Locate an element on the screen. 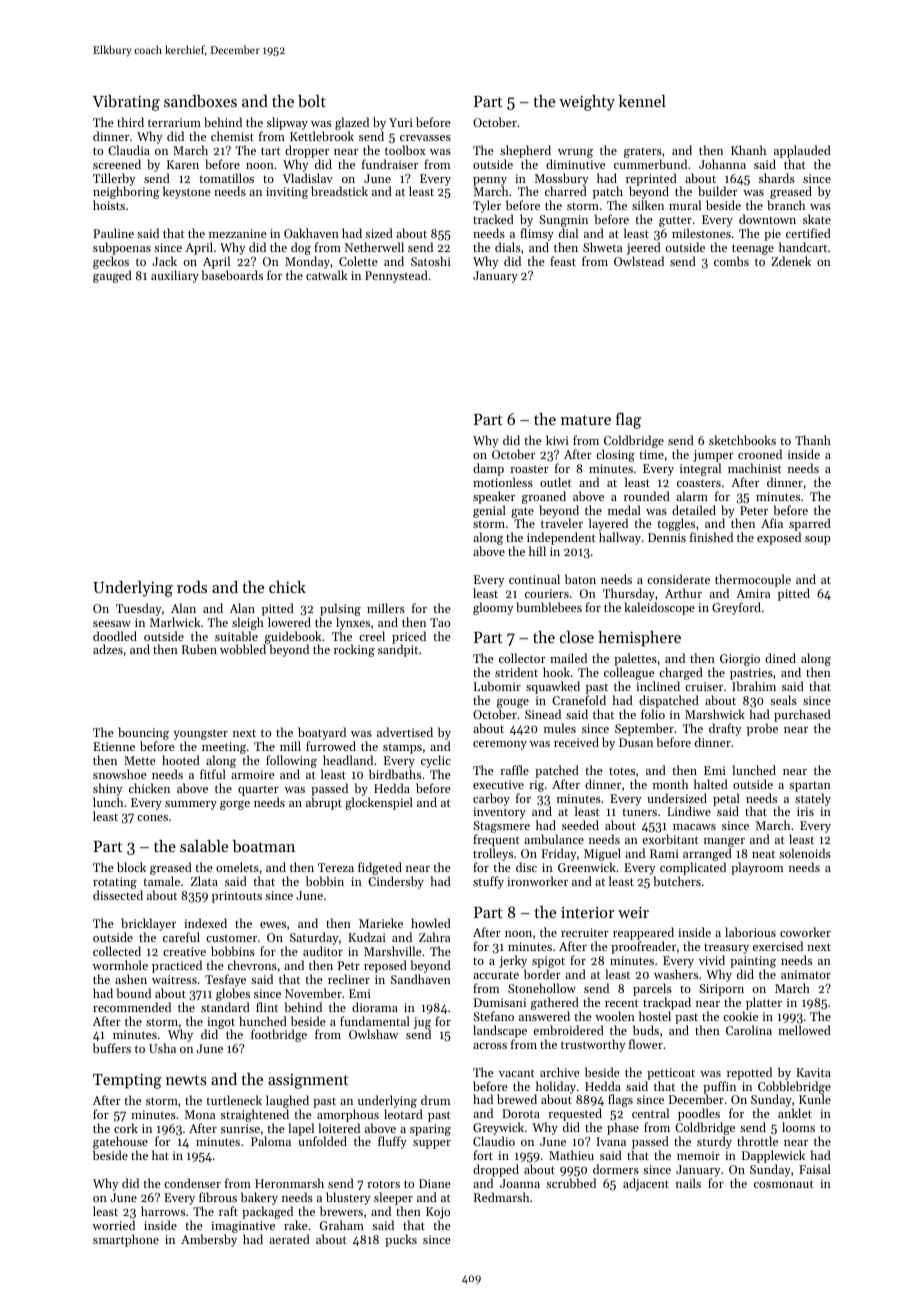 The width and height of the screenshot is (924, 1308). soup is located at coordinates (817, 540).
